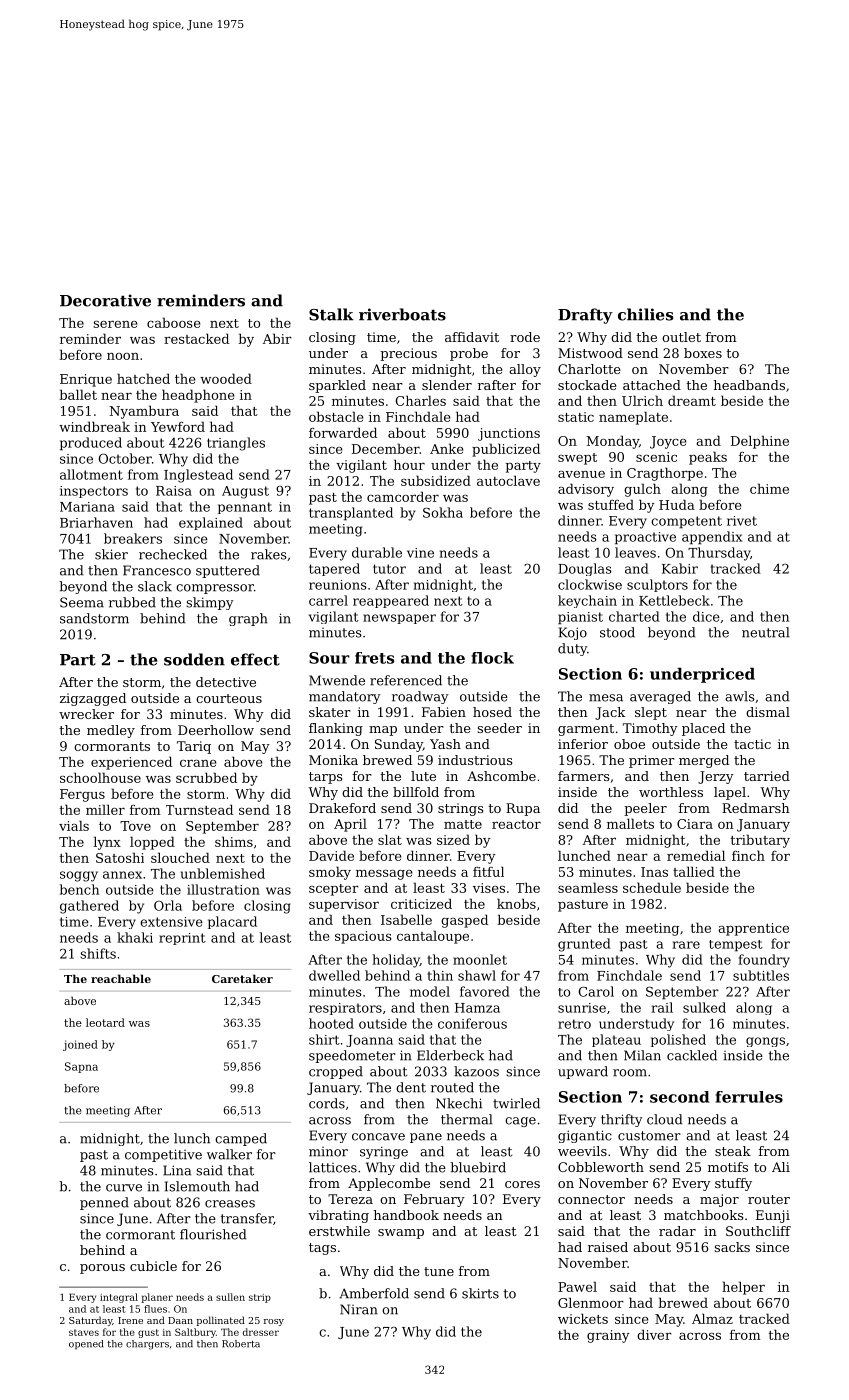 The image size is (849, 1400). I want to click on Decorative, so click(105, 300).
